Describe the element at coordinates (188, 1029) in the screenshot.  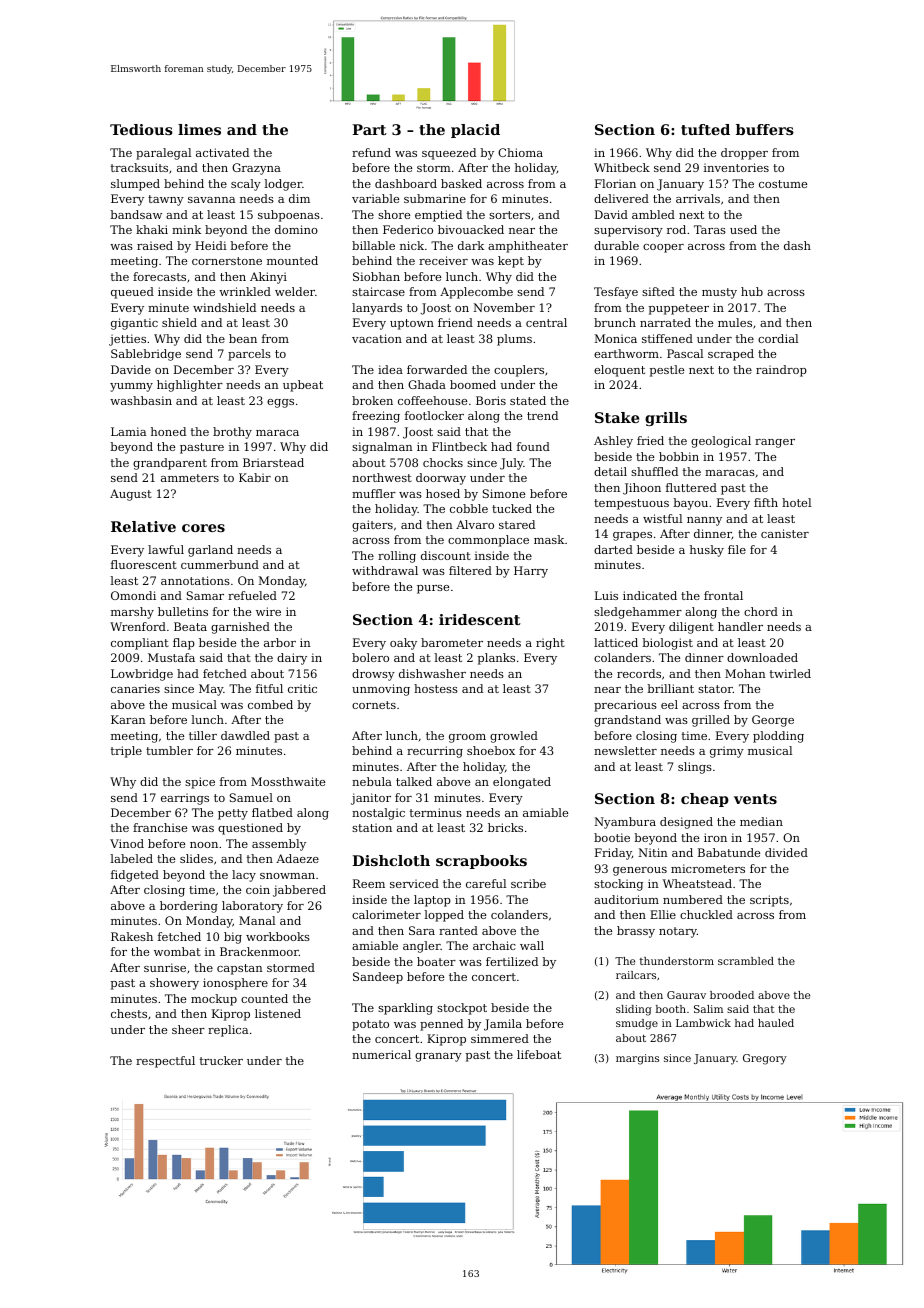
I see `sheer` at that location.
